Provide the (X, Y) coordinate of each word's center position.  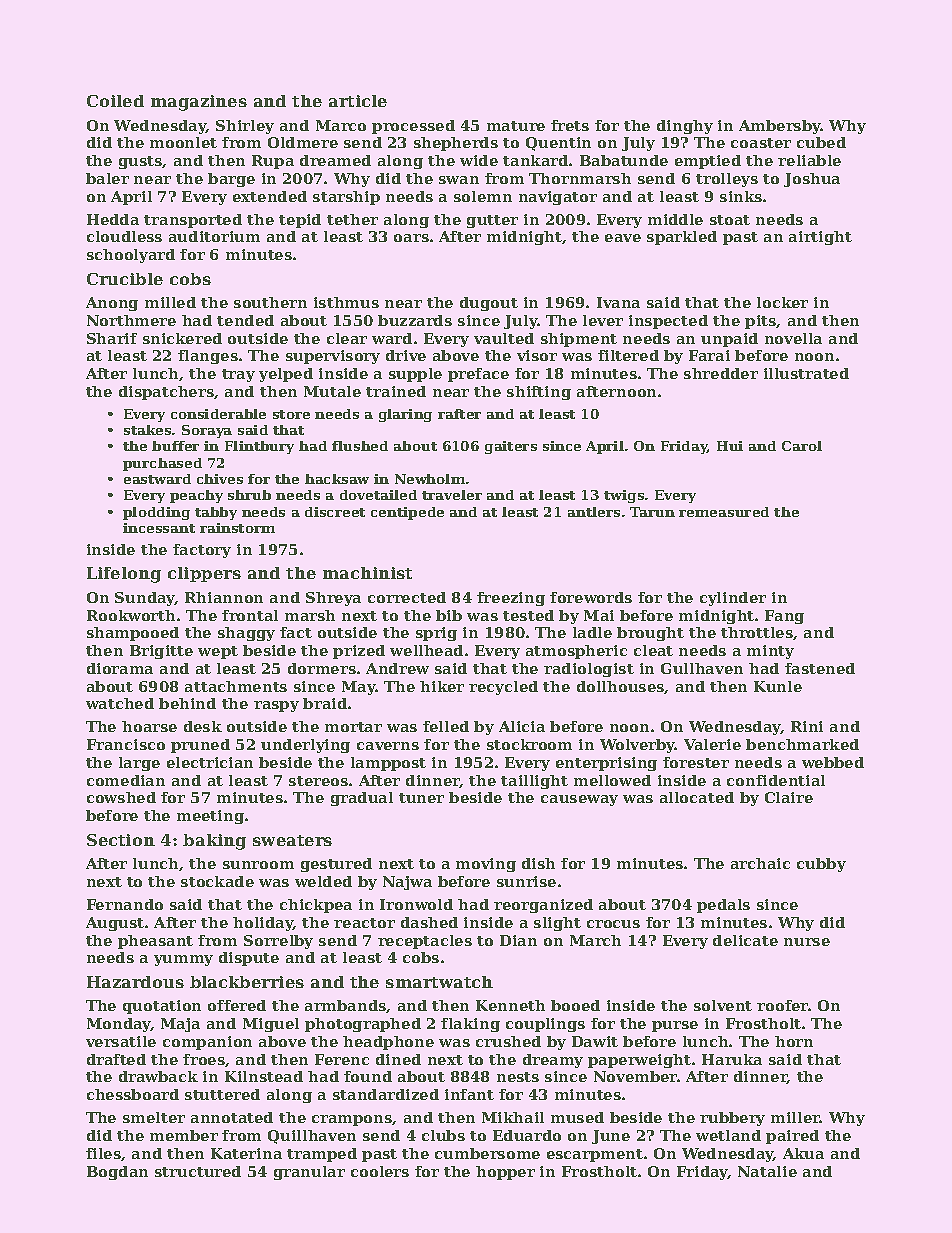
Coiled (115, 101)
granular (309, 1173)
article (358, 101)
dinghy (685, 127)
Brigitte (161, 652)
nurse (807, 942)
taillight (534, 782)
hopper (505, 1173)
